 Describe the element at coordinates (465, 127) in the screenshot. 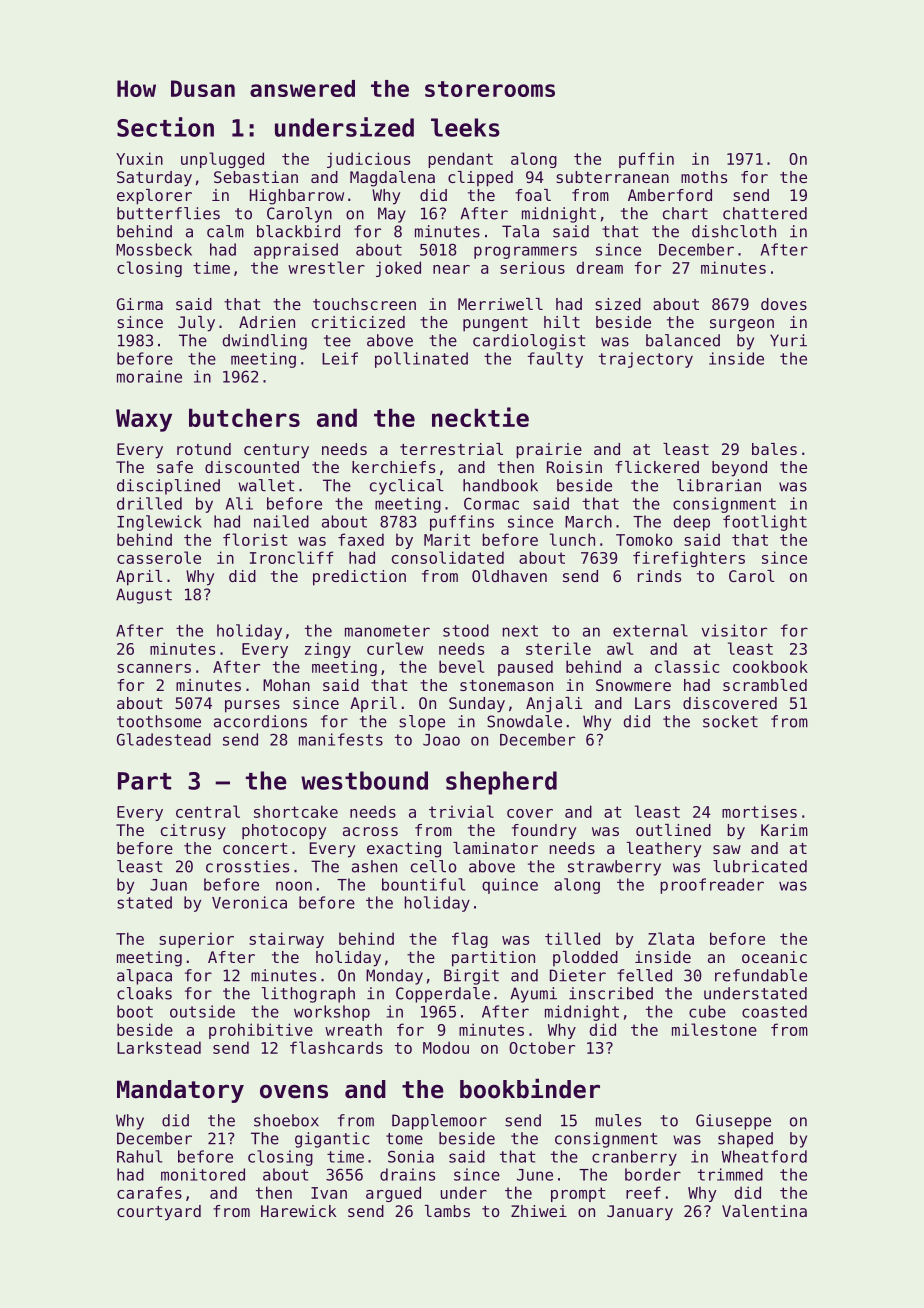

I see `leeks` at that location.
